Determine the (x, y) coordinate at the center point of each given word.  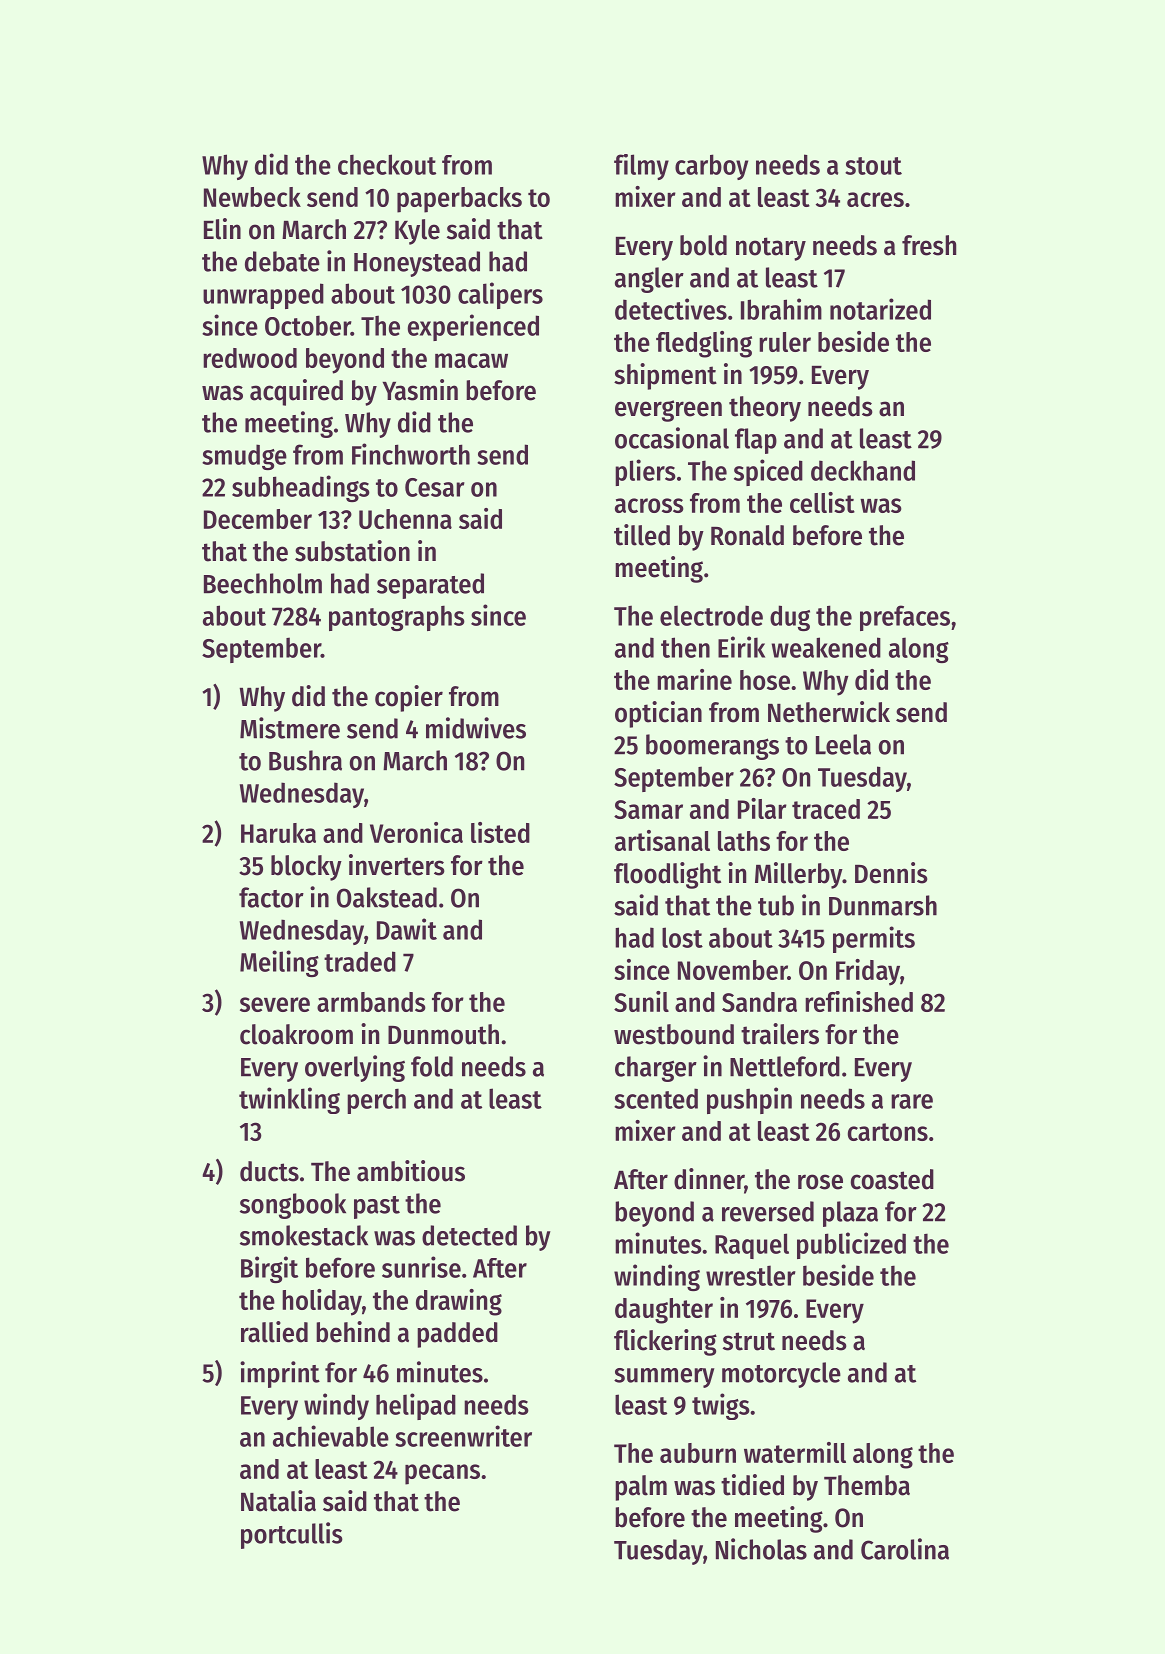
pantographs (397, 618)
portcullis (292, 1535)
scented (656, 1098)
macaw (471, 360)
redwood (250, 358)
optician (658, 714)
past (377, 1207)
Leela (843, 744)
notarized (880, 309)
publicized (851, 1245)
